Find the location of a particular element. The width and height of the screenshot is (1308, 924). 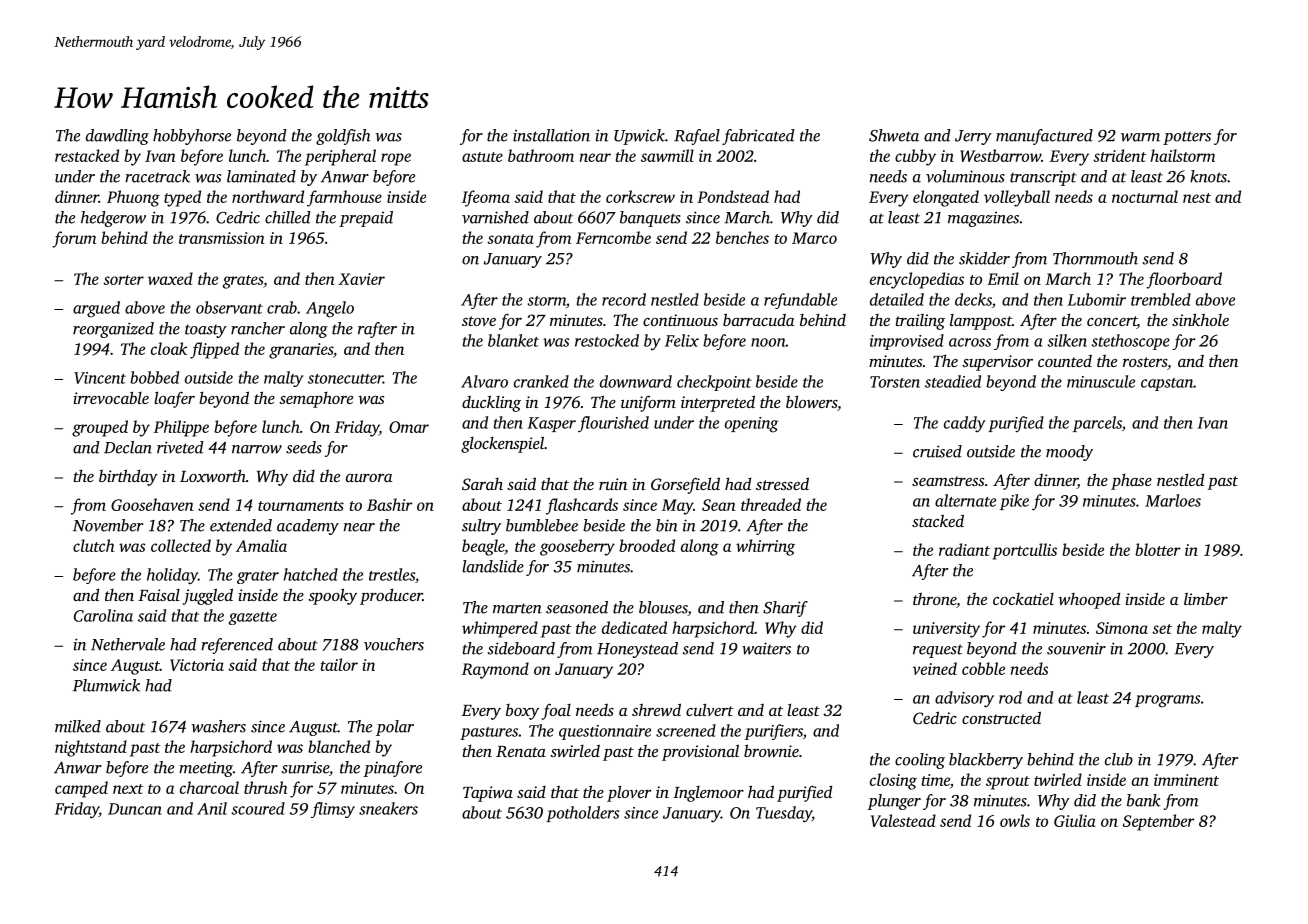

Gorsefield is located at coordinates (685, 485).
